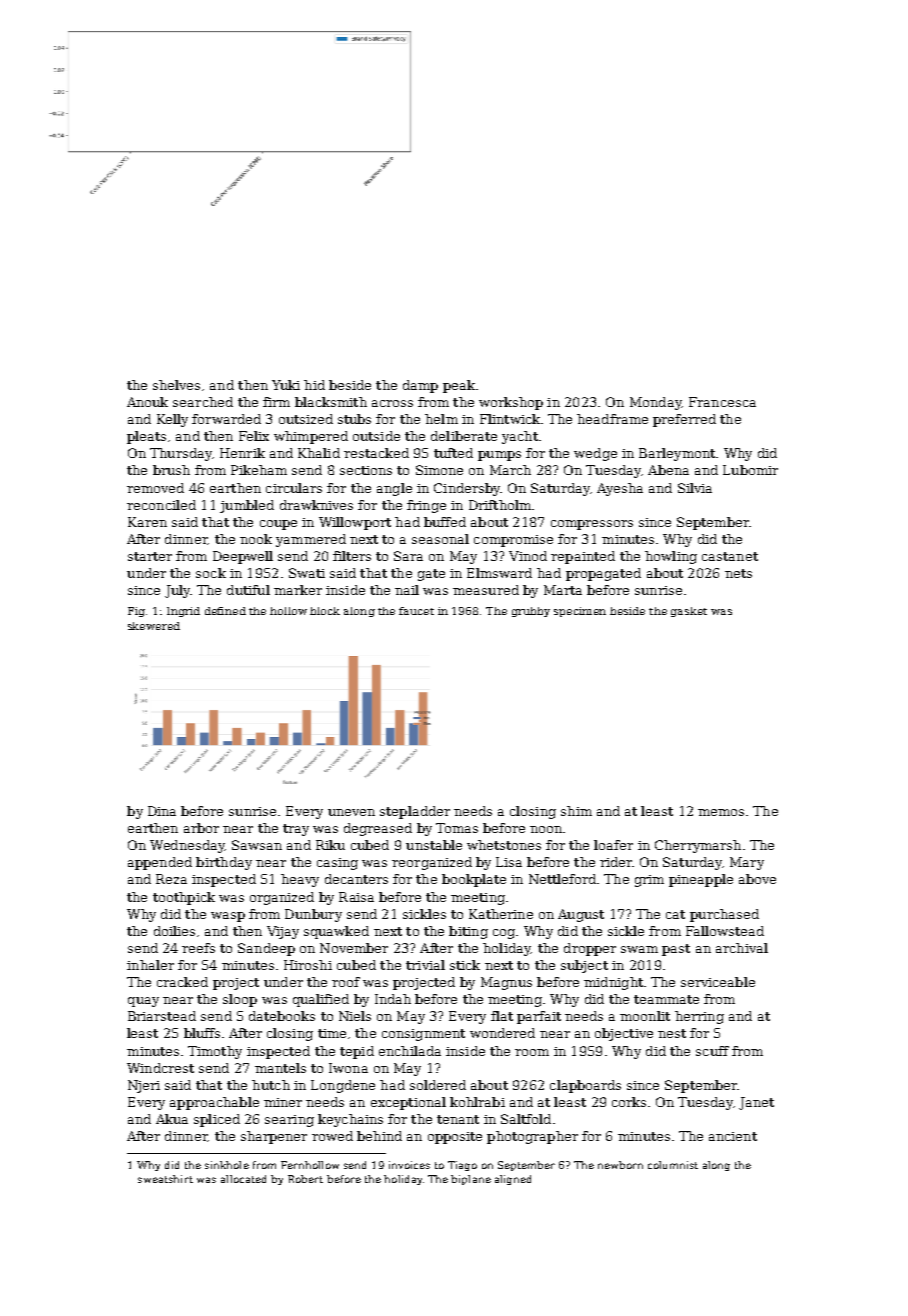 Image resolution: width=908 pixels, height=1316 pixels. What do you see at coordinates (420, 386) in the document?
I see `damp` at bounding box center [420, 386].
